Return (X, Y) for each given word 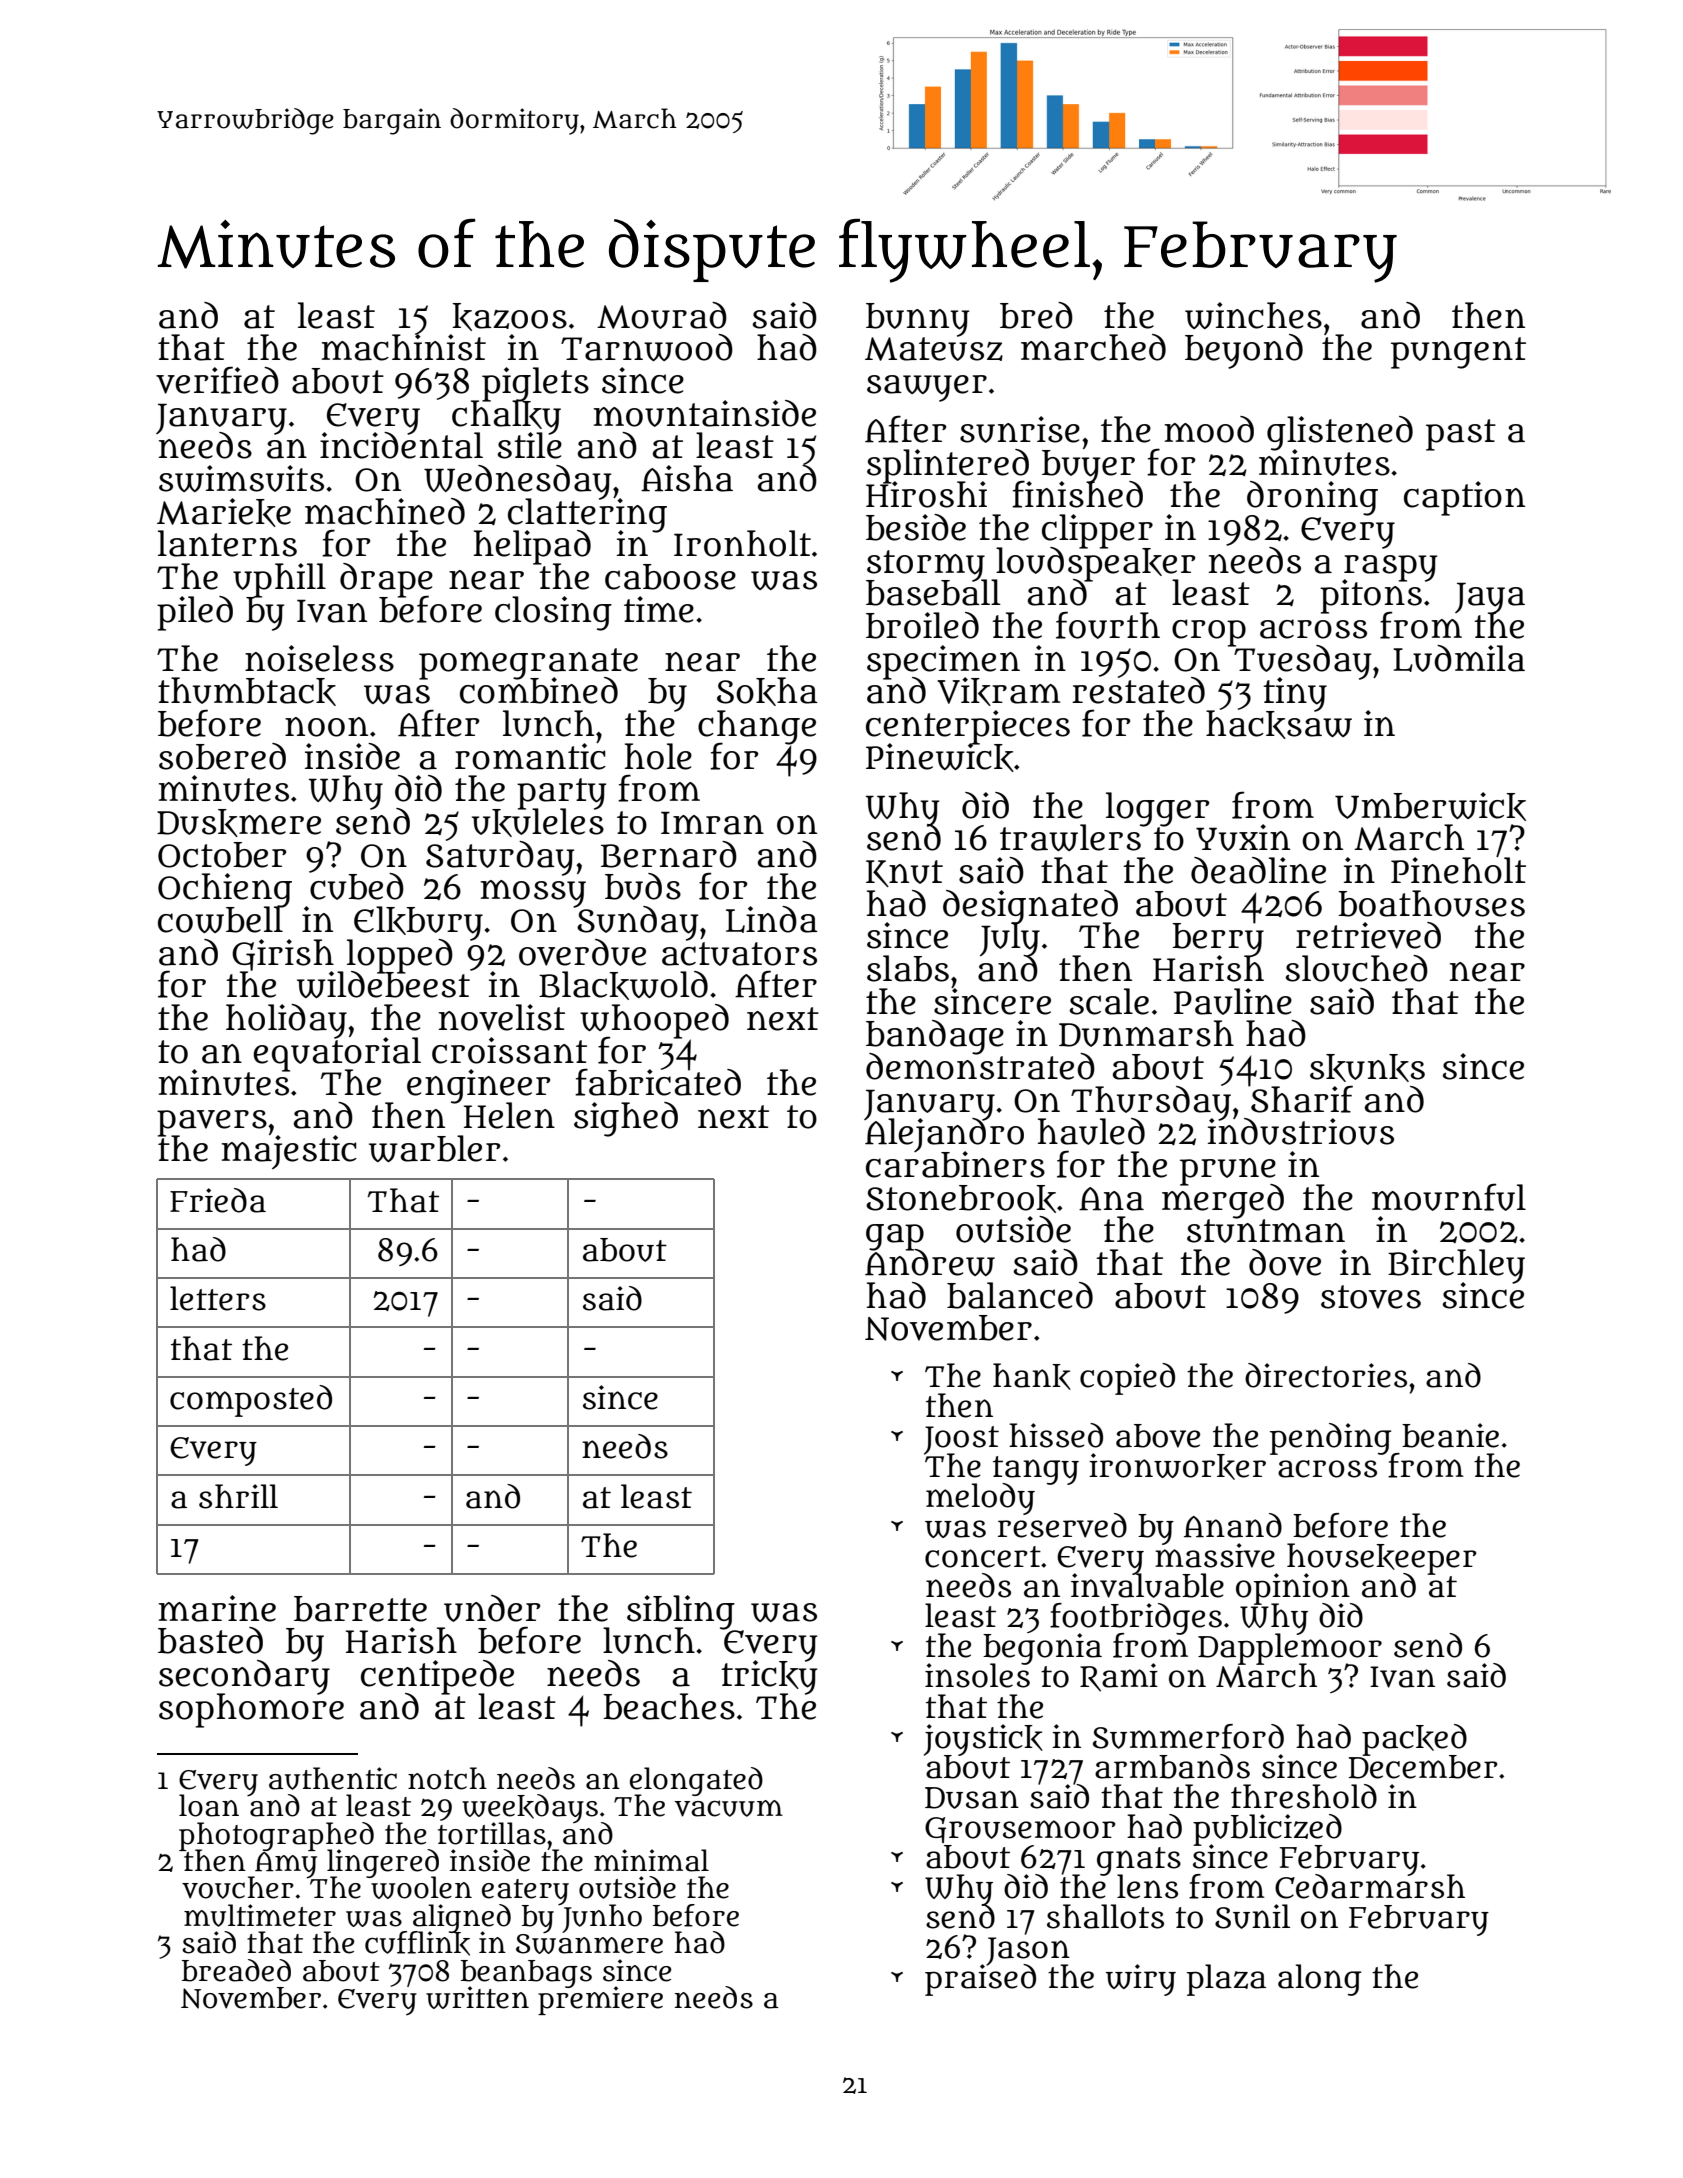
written (477, 1997)
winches (1253, 315)
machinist (404, 347)
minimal (651, 1860)
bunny (917, 320)
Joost (961, 1440)
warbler (434, 1148)
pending (1332, 1438)
